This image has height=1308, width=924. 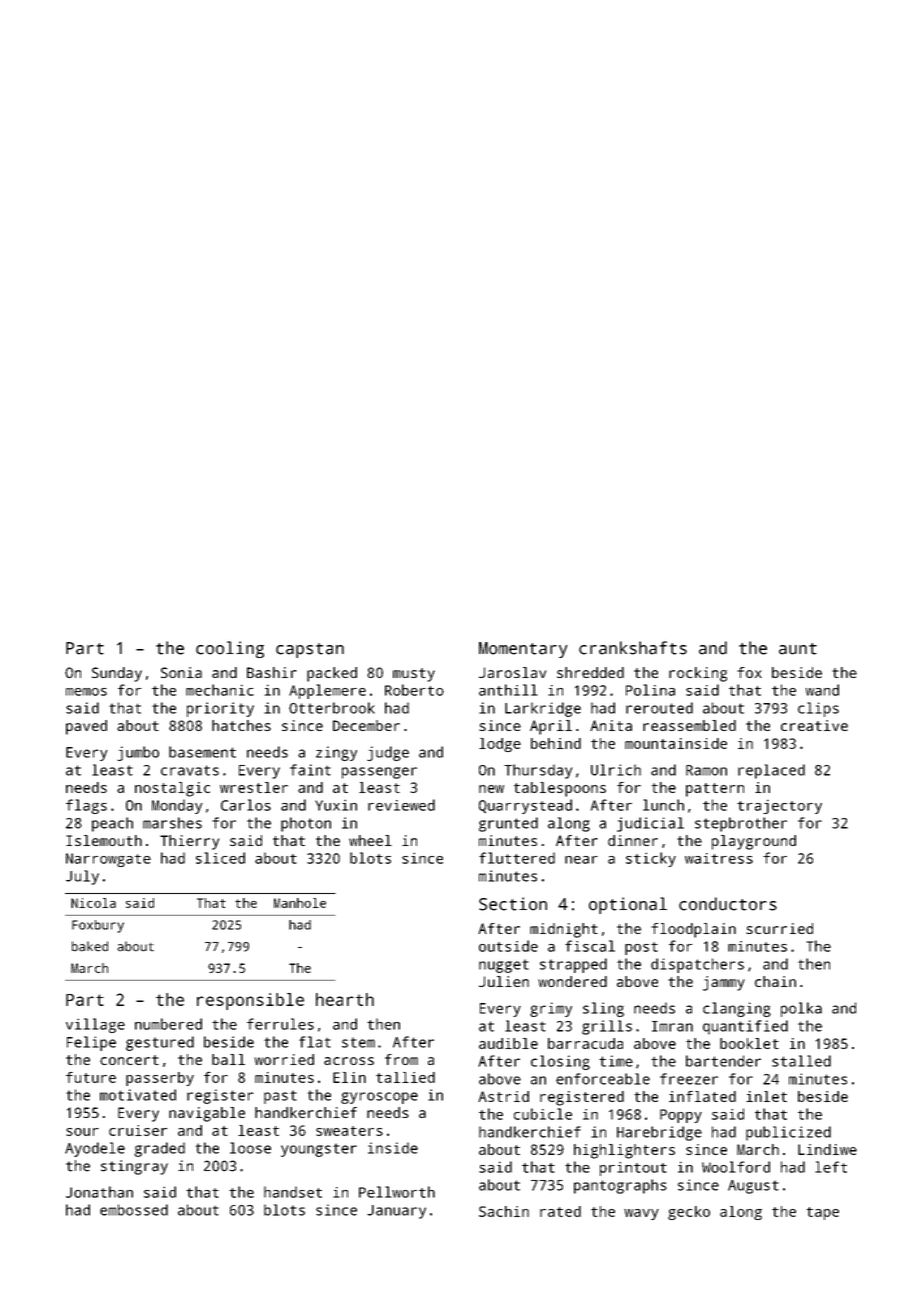 What do you see at coordinates (697, 965) in the image?
I see `dispatchers` at bounding box center [697, 965].
